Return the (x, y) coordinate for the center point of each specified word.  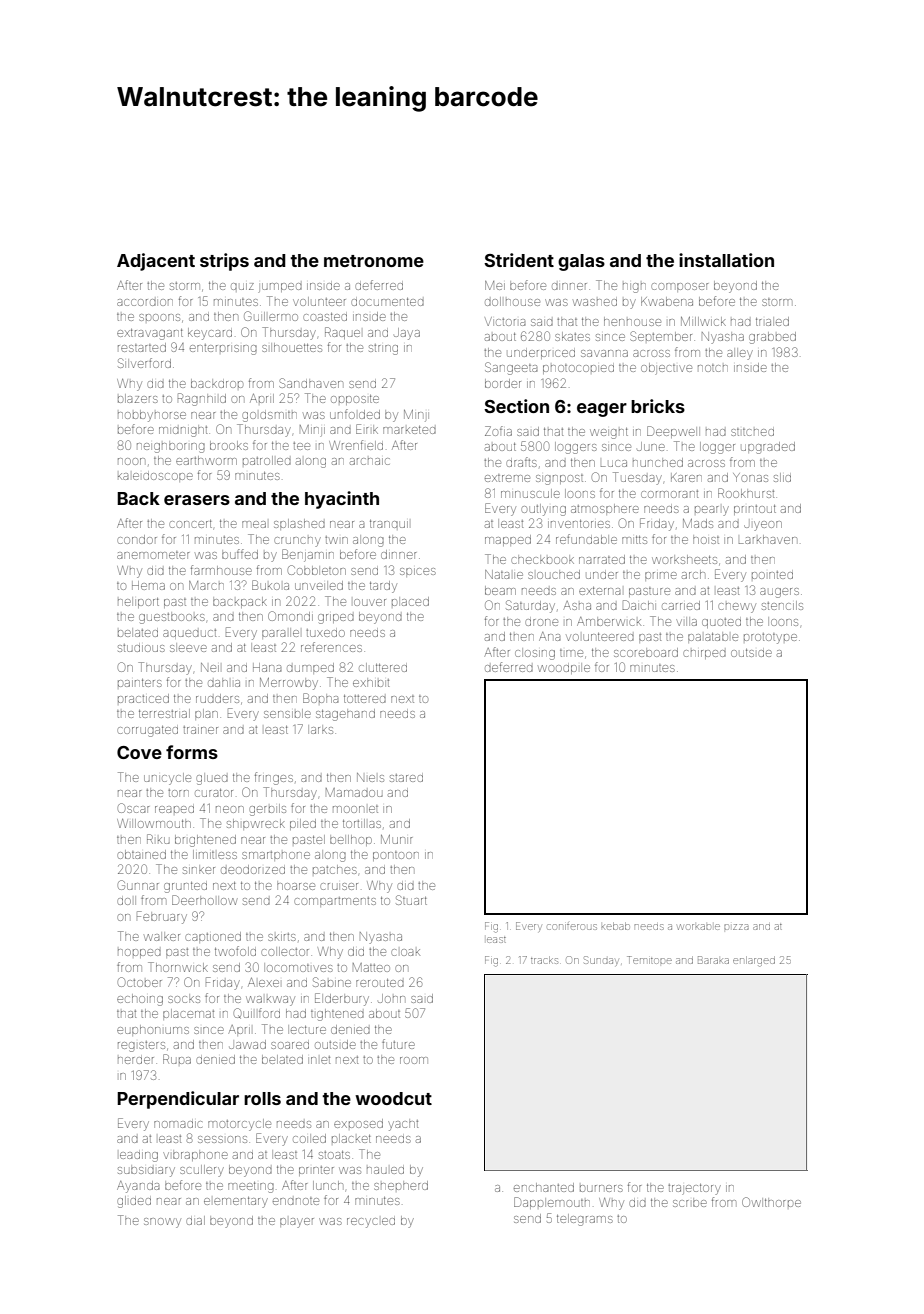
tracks (544, 960)
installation (726, 260)
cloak (405, 952)
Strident (519, 260)
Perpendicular (178, 1100)
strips (224, 262)
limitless (215, 854)
